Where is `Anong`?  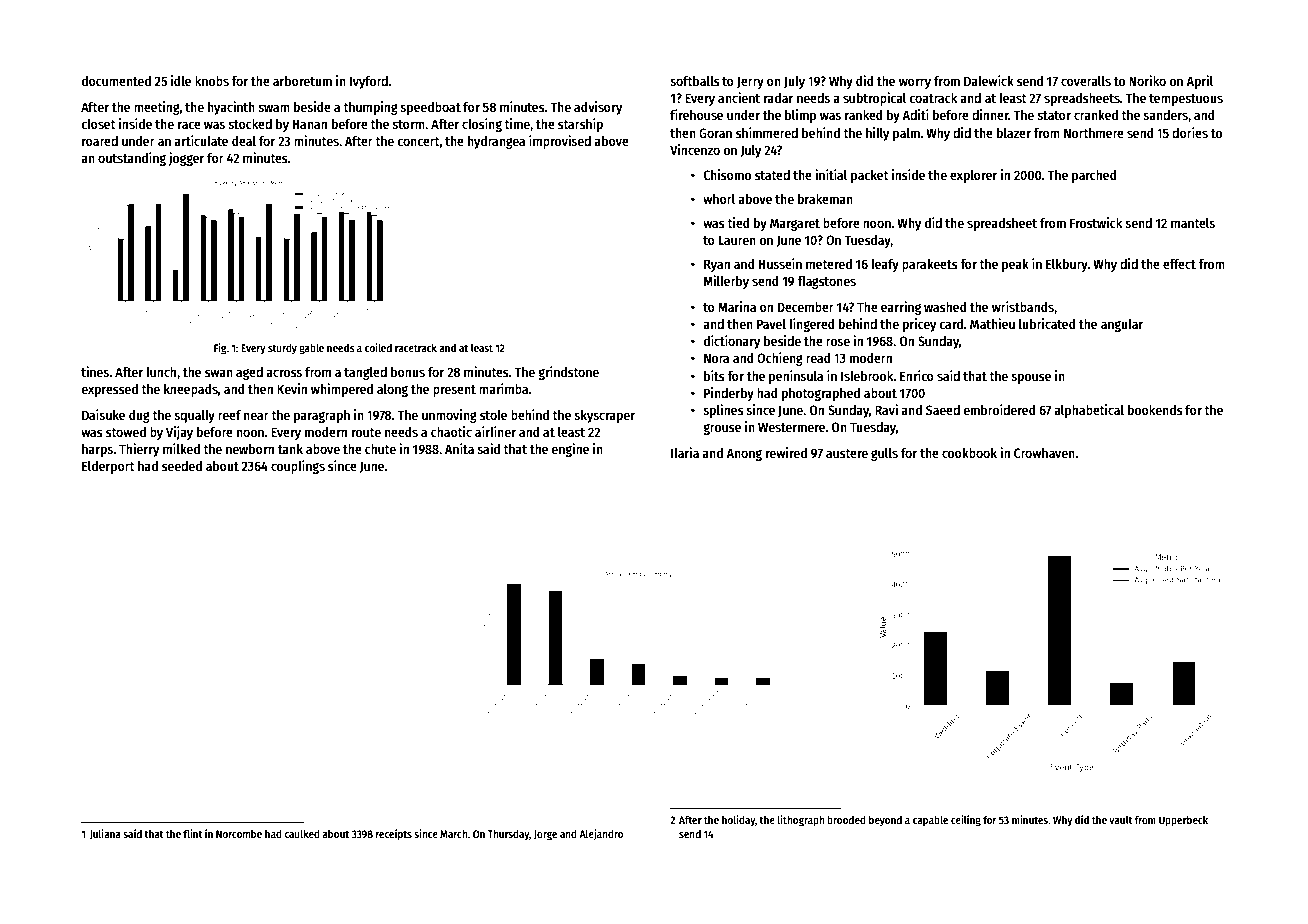
Anong is located at coordinates (744, 454).
